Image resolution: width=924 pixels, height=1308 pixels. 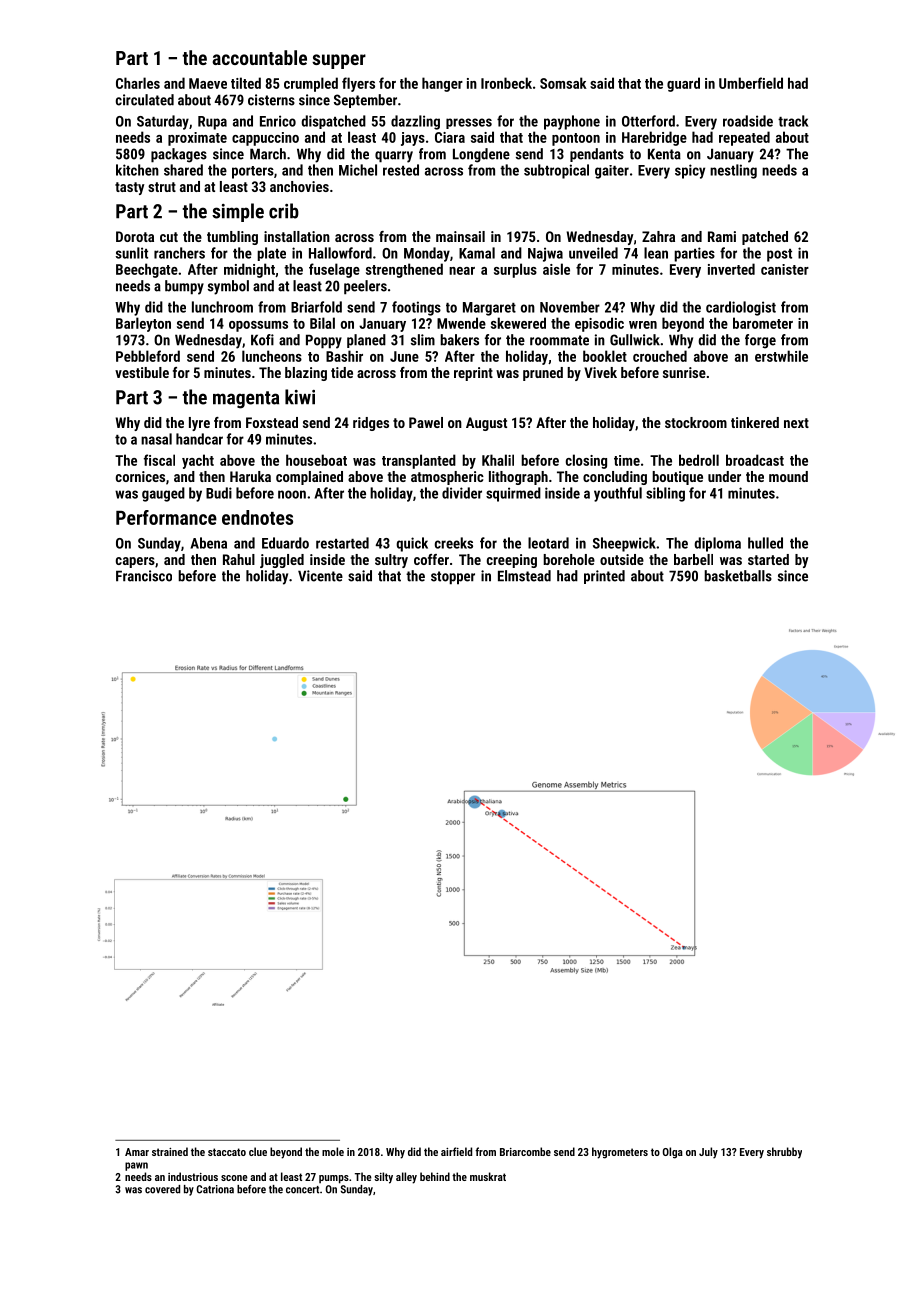 I want to click on airfield, so click(x=456, y=1151).
